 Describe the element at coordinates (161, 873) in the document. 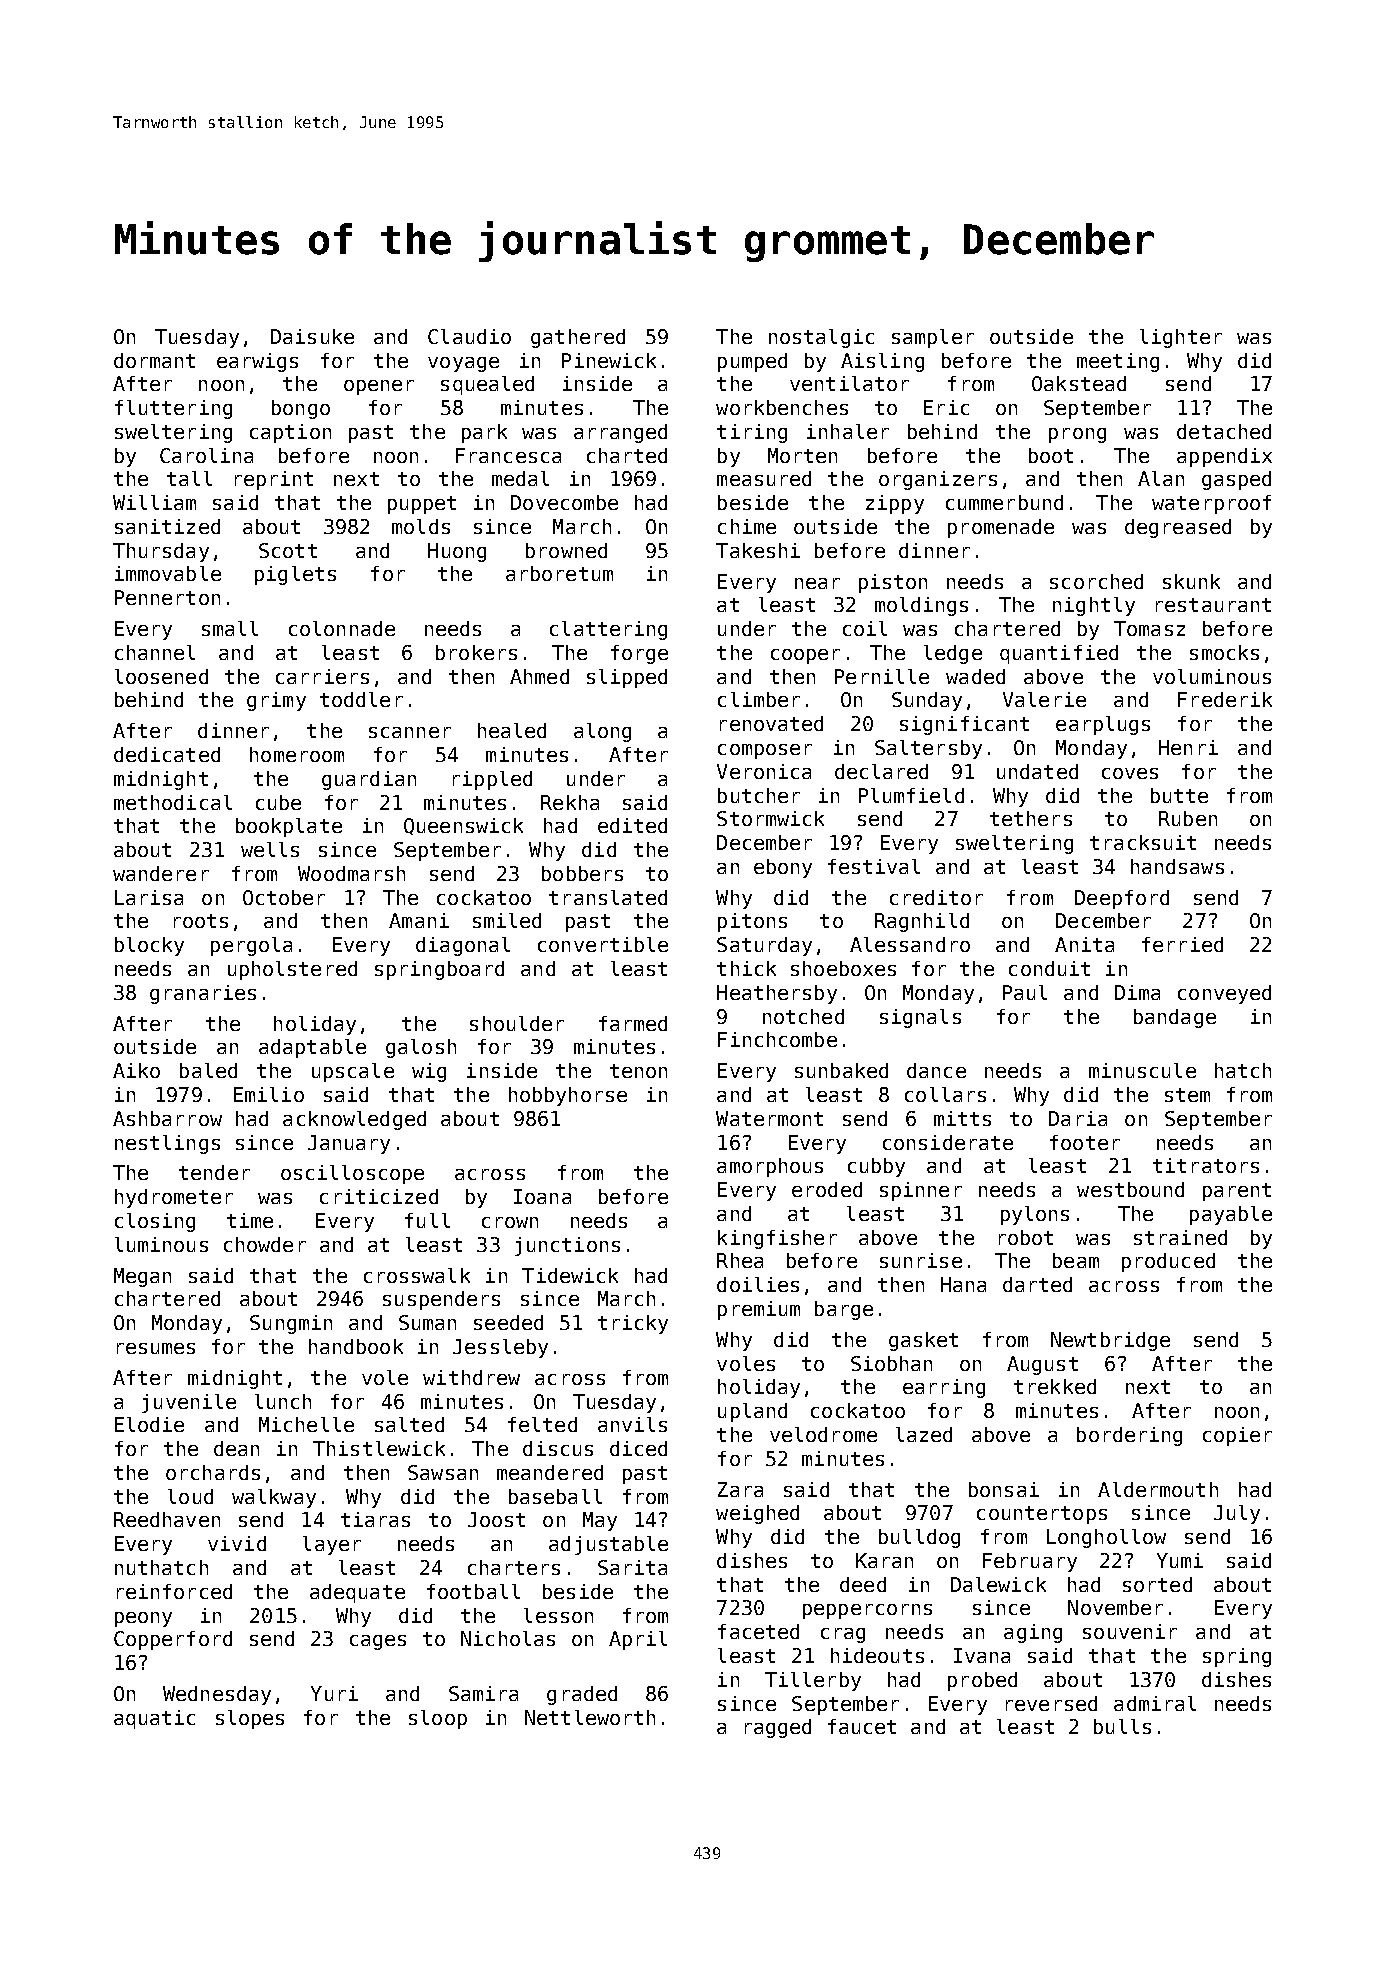

I see `wanderer` at that location.
